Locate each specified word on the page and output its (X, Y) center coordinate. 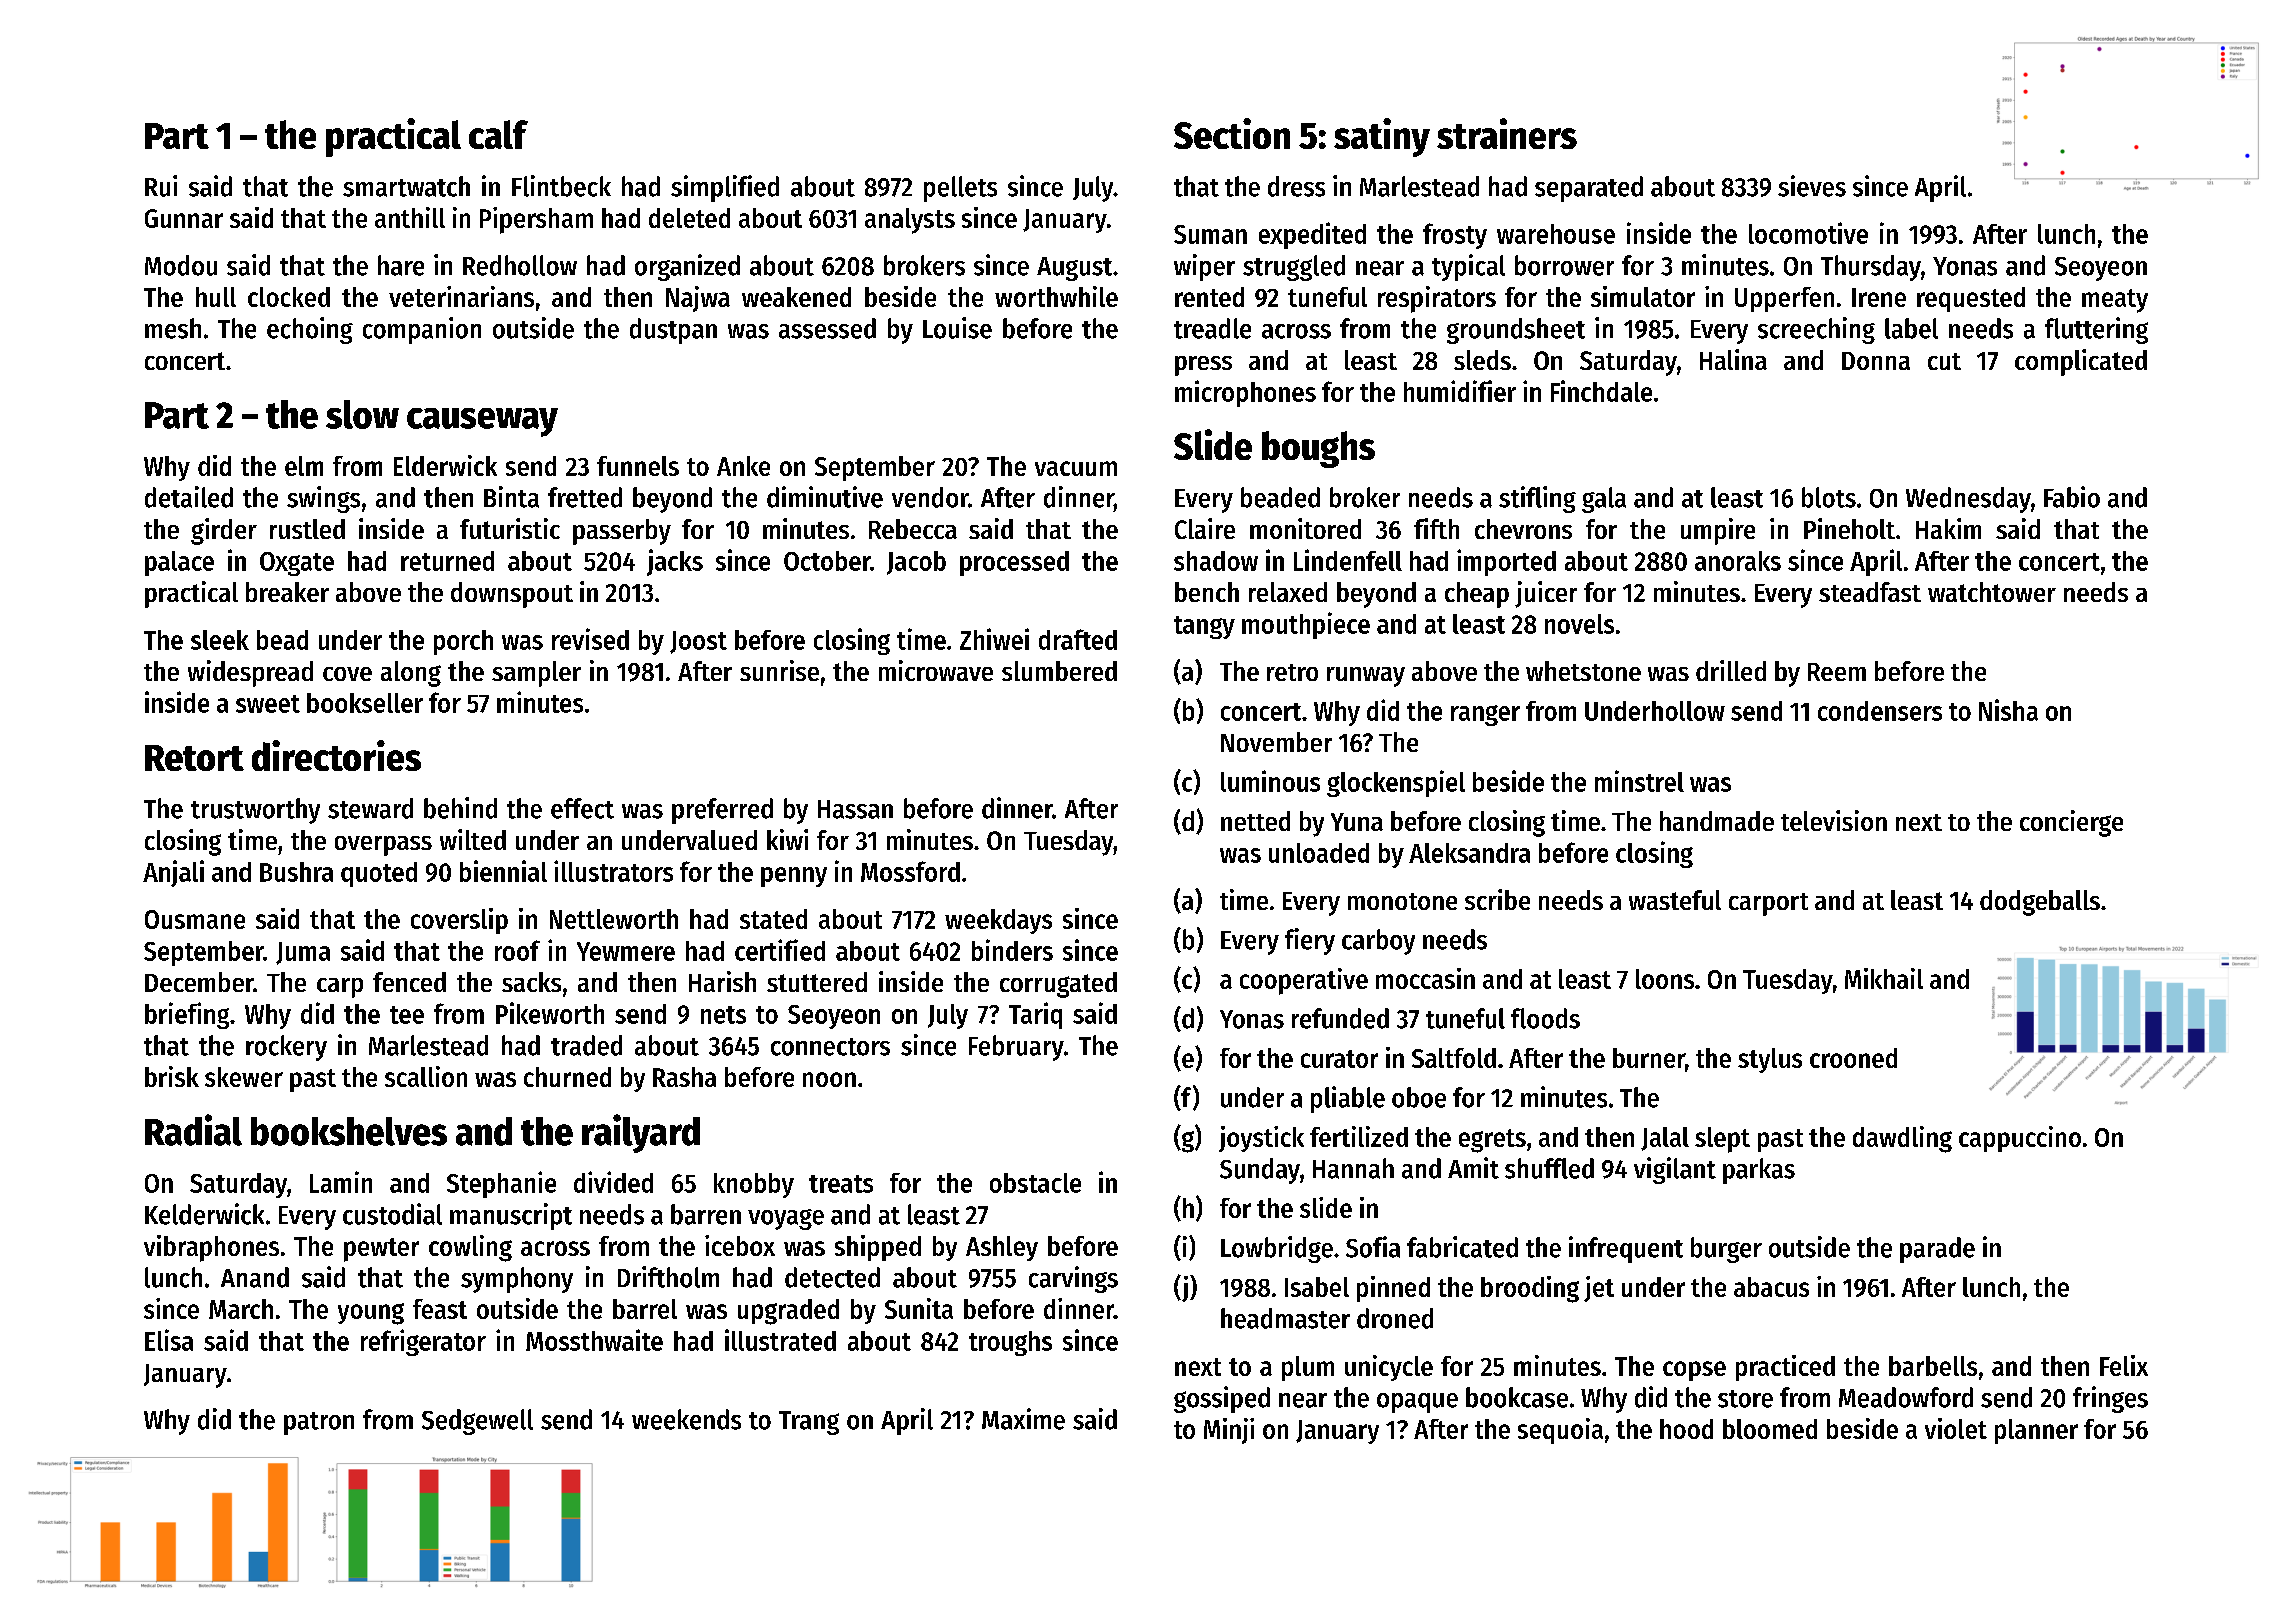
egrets (1492, 1141)
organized (687, 267)
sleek (220, 640)
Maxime (1023, 1419)
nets (723, 1015)
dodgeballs (2040, 903)
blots (1829, 497)
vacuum (1076, 468)
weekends (686, 1419)
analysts (910, 221)
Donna (1876, 361)
